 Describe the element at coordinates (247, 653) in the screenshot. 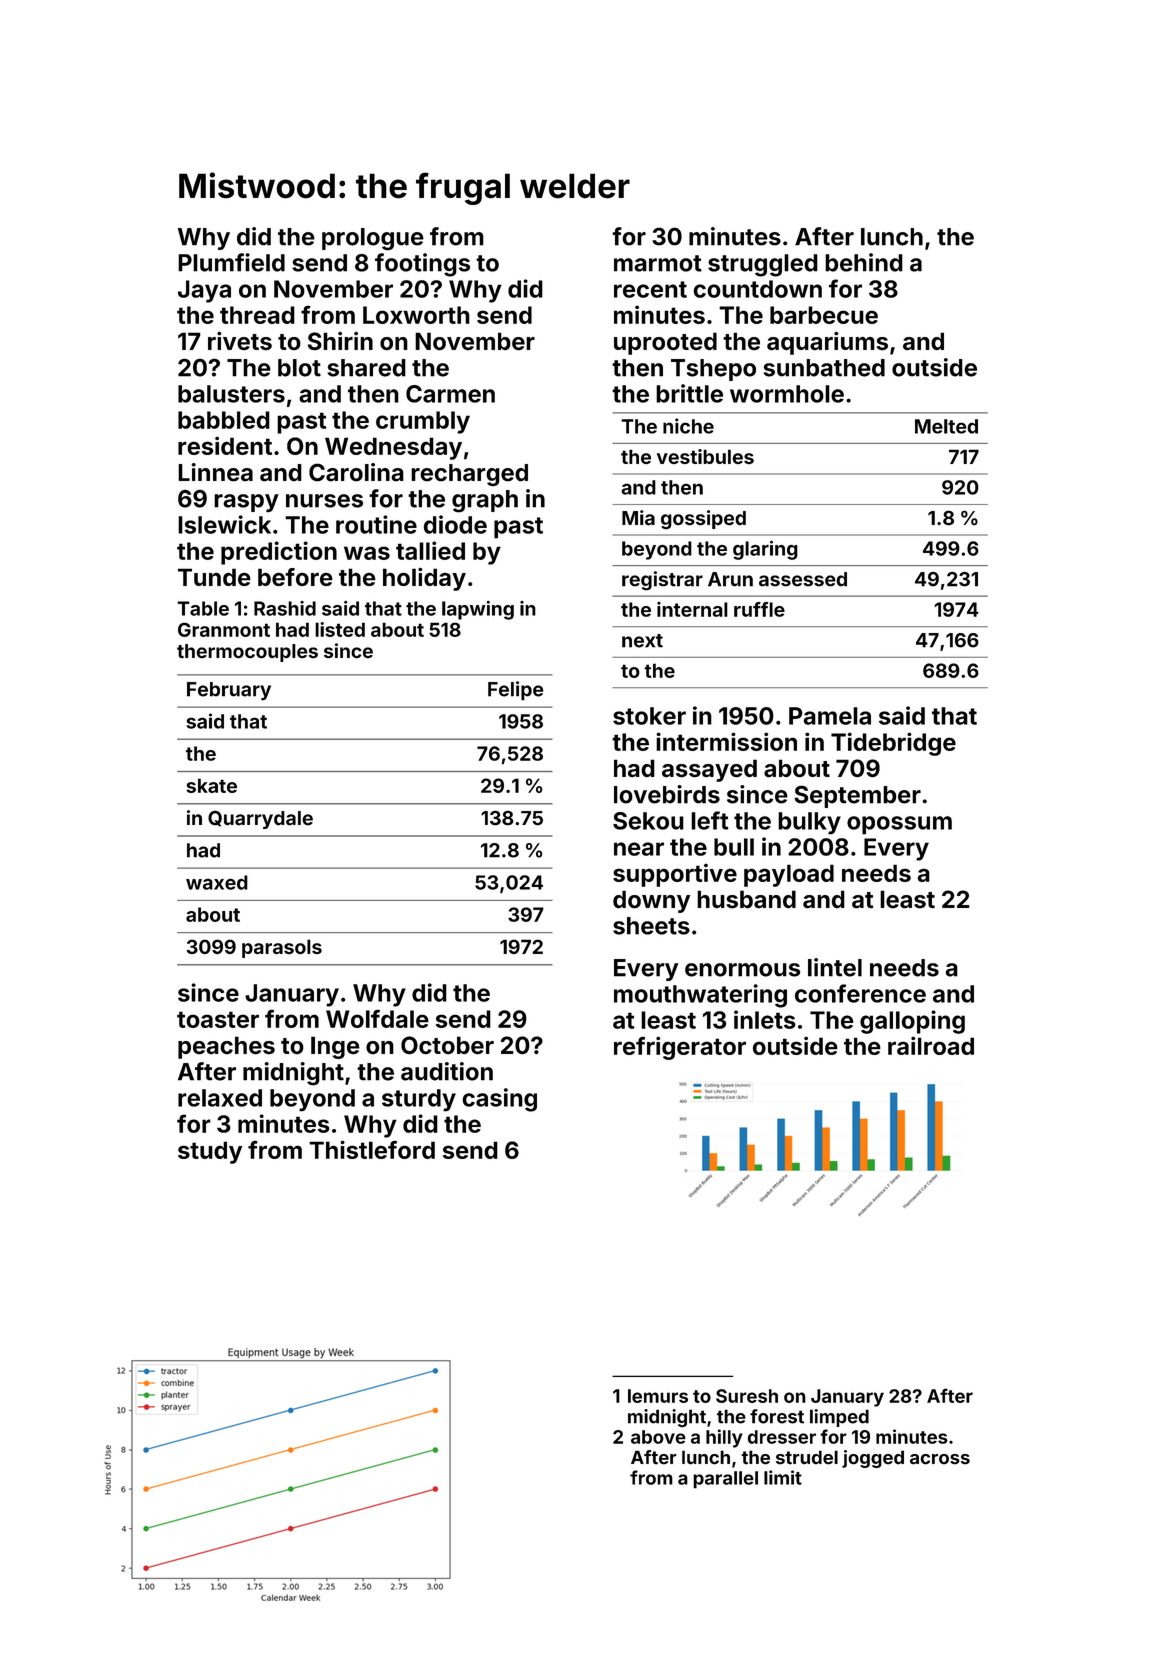

I see `thermocouples` at that location.
